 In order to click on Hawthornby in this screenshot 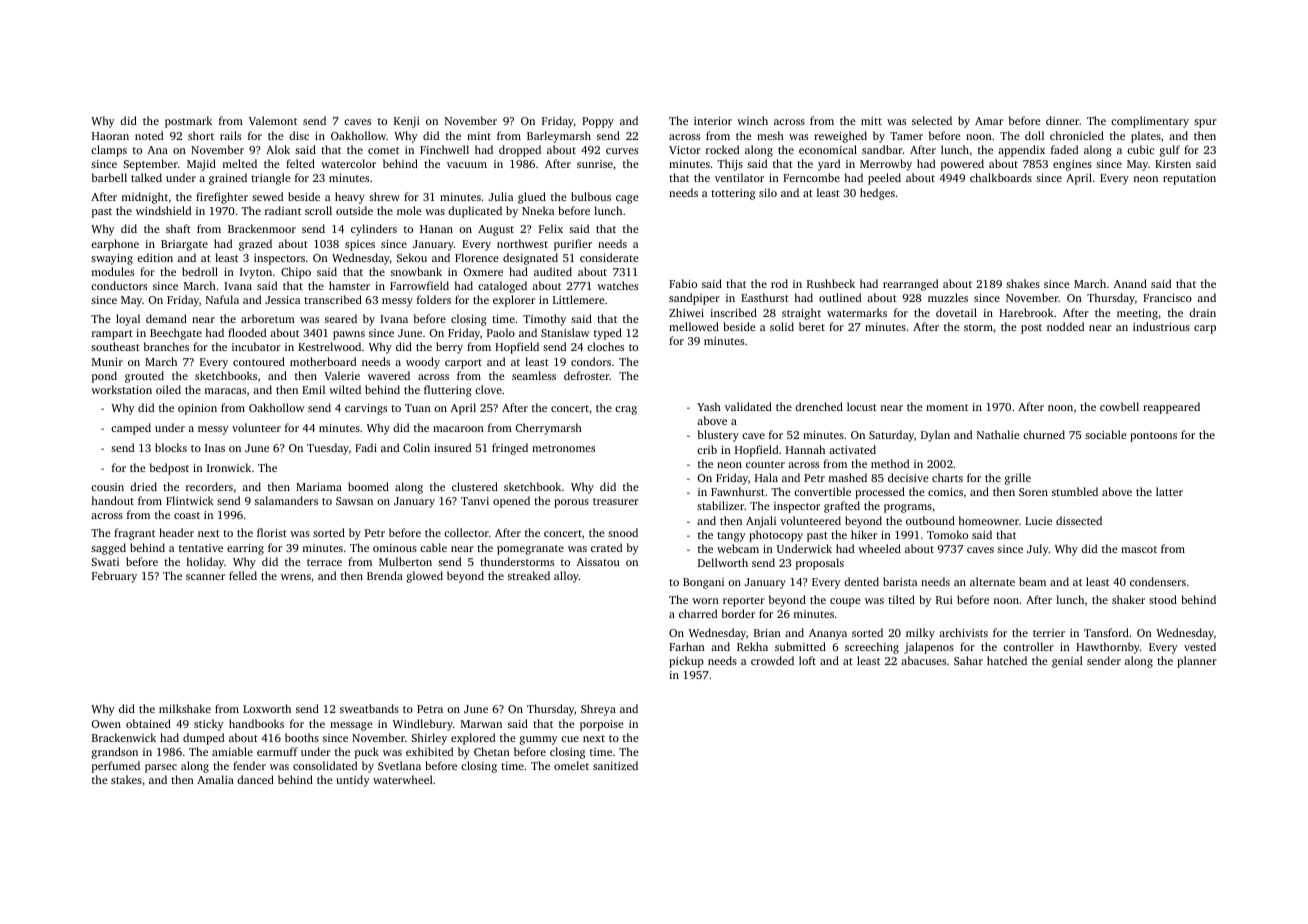, I will do `click(1108, 648)`.
